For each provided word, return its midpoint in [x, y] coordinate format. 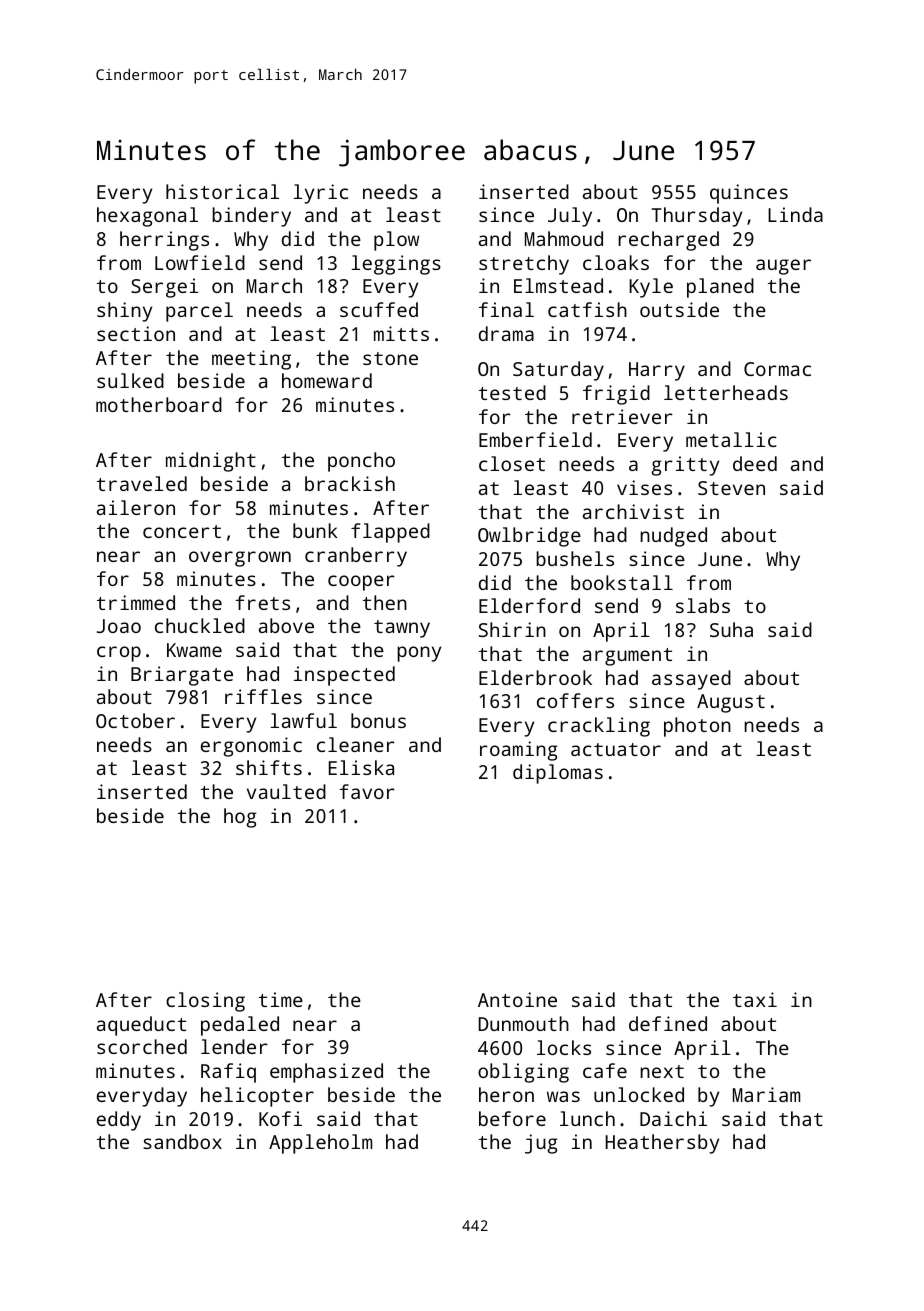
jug [541, 1144]
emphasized [326, 1073]
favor [367, 791]
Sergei [164, 288]
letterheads [726, 392]
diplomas [558, 774]
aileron [136, 507]
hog [240, 818]
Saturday [558, 371]
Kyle [651, 288]
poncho [361, 462]
